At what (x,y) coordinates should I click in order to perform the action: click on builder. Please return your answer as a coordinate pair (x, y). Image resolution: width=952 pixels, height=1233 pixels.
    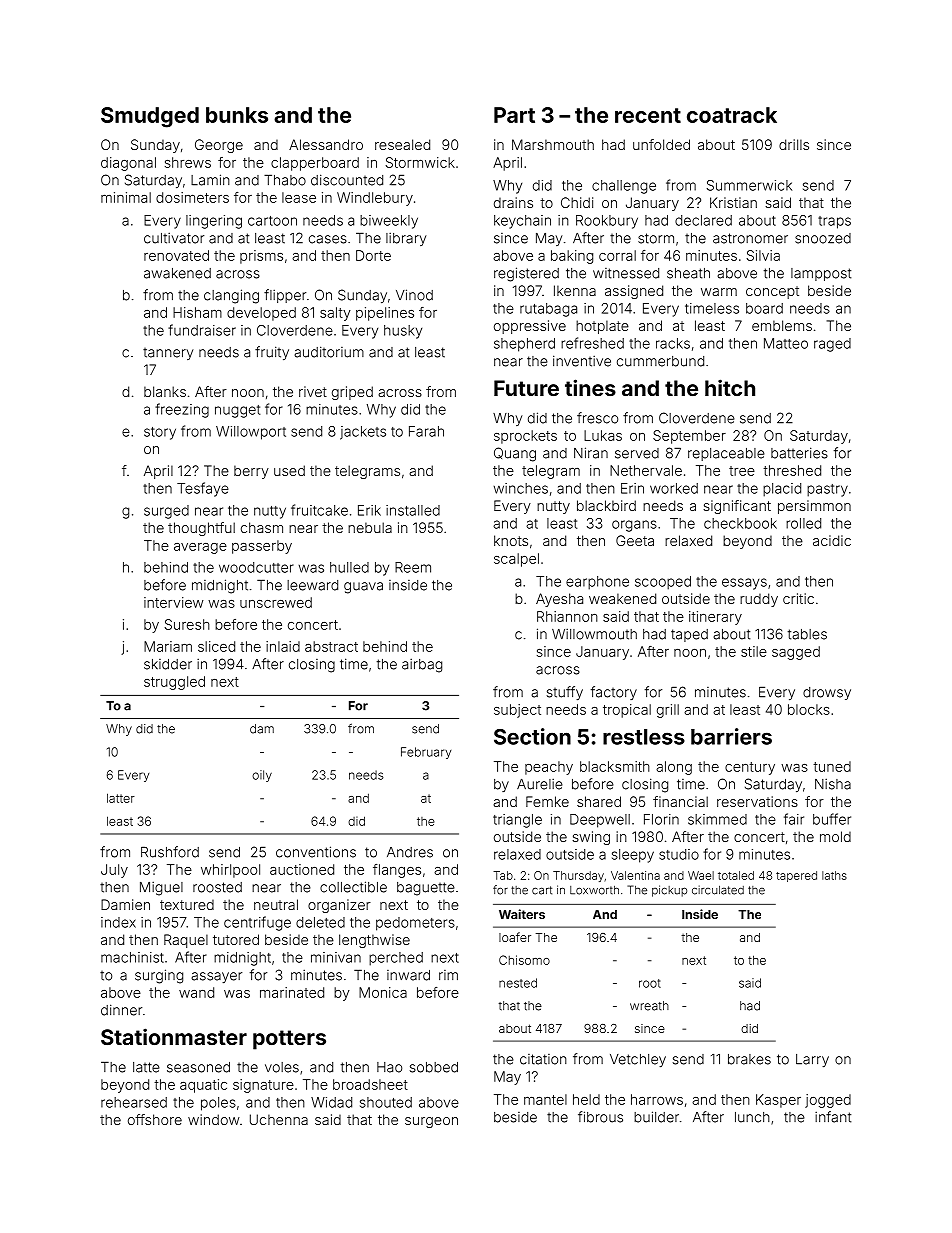
    Looking at the image, I should click on (656, 1117).
